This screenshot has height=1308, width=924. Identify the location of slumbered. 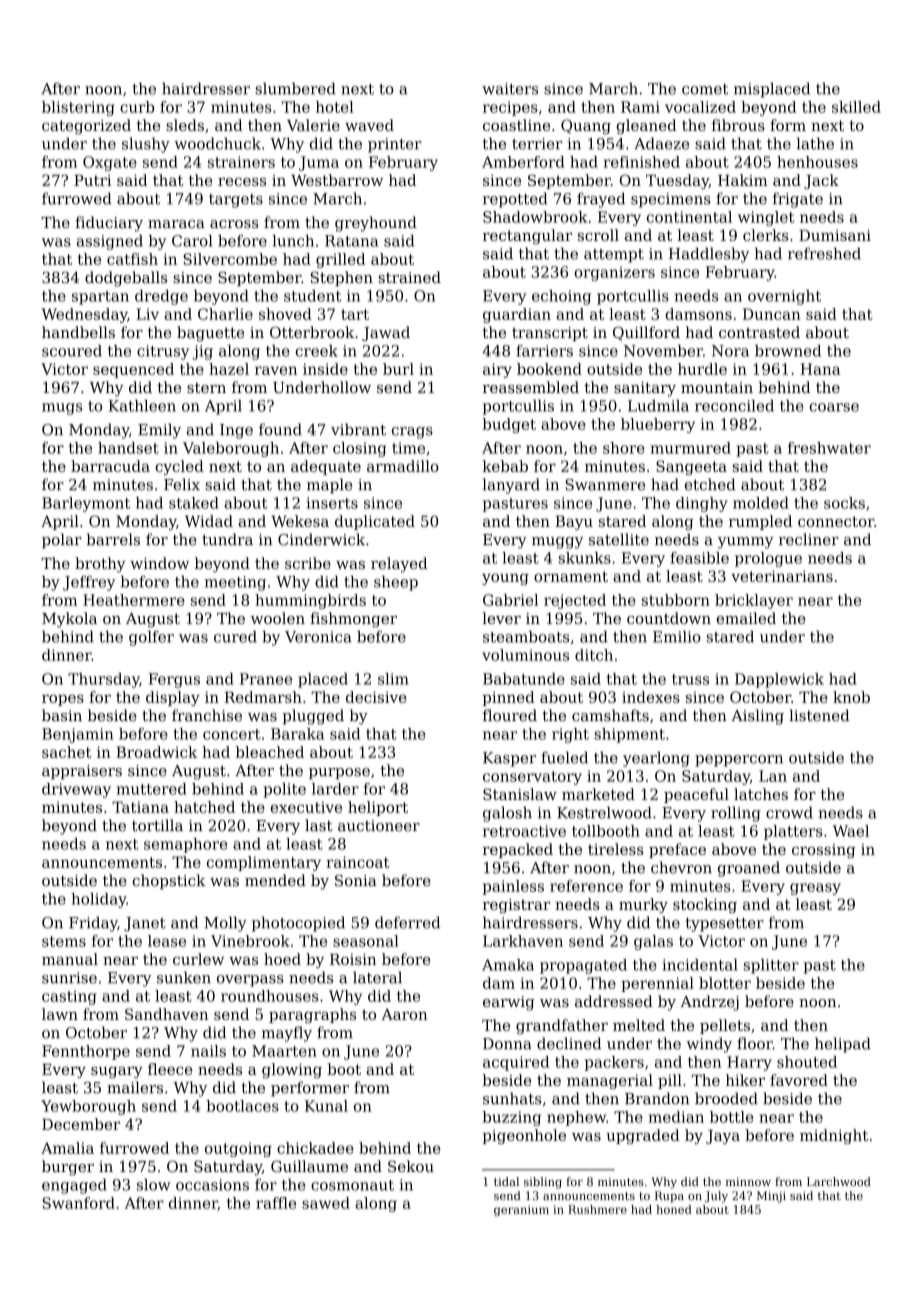
(295, 88).
